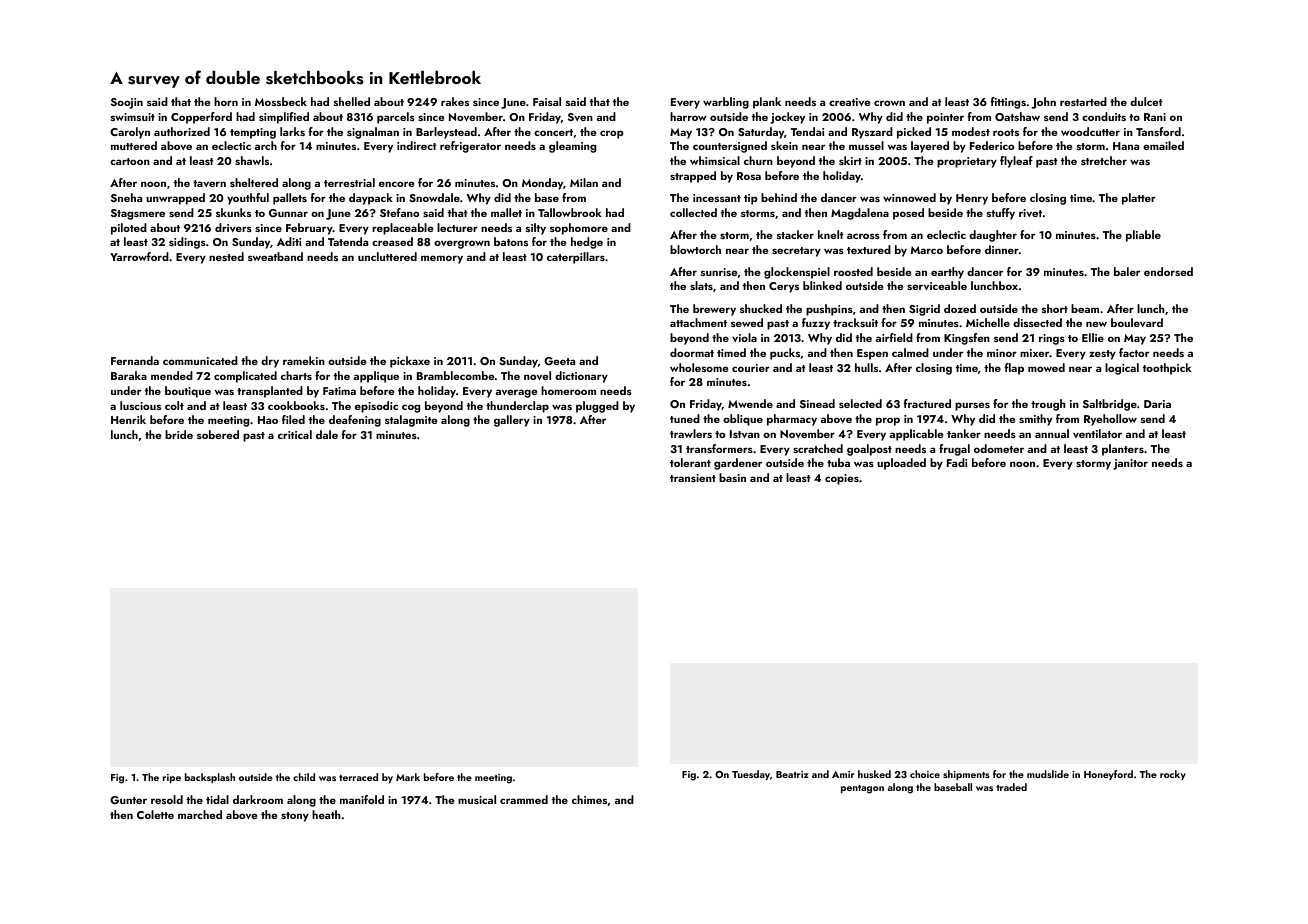 The width and height of the screenshot is (1308, 924). Describe the element at coordinates (842, 479) in the screenshot. I see `copies` at that location.
